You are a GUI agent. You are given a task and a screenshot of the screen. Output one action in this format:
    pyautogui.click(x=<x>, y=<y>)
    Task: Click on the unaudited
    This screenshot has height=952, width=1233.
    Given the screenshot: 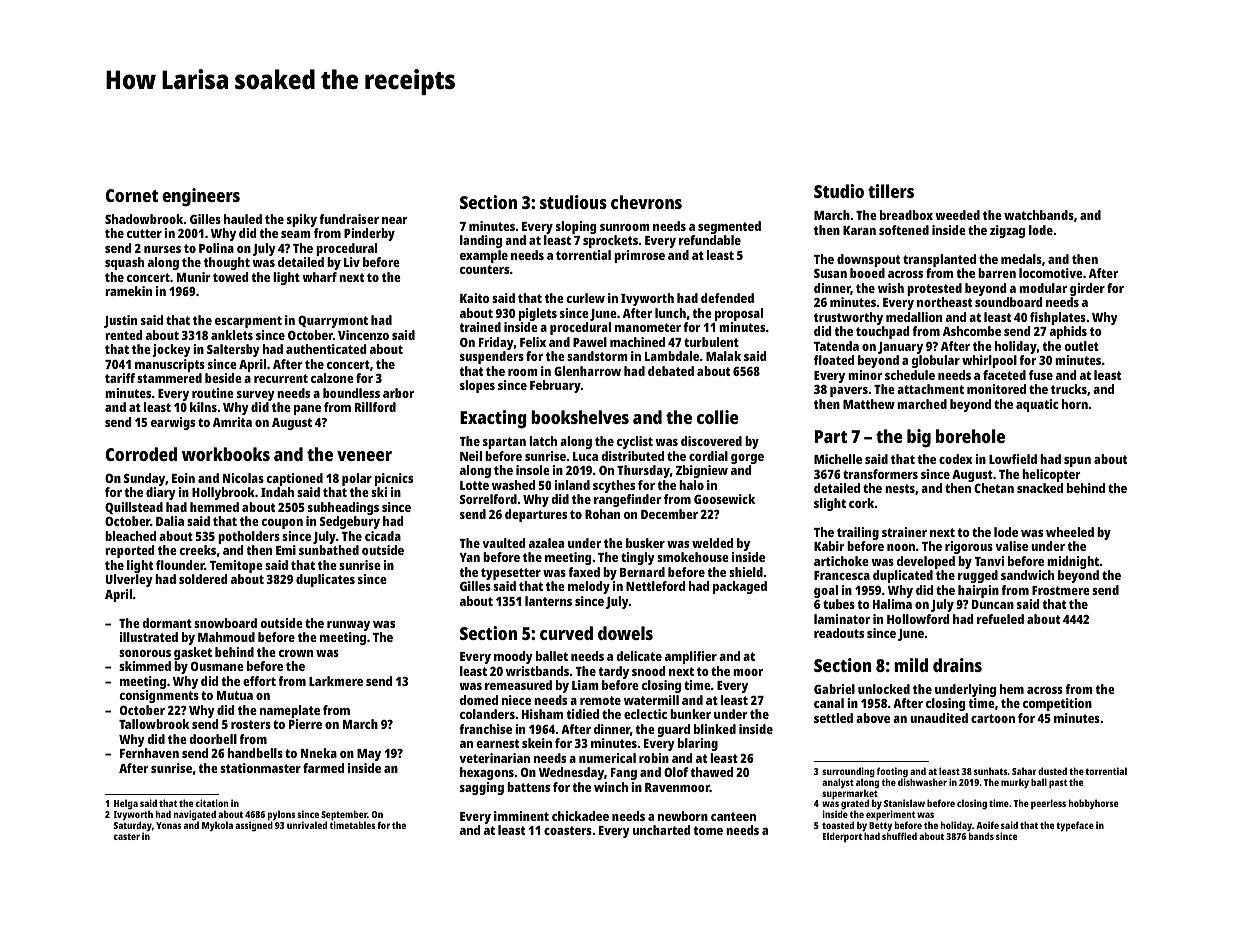 What is the action you would take?
    pyautogui.click(x=939, y=718)
